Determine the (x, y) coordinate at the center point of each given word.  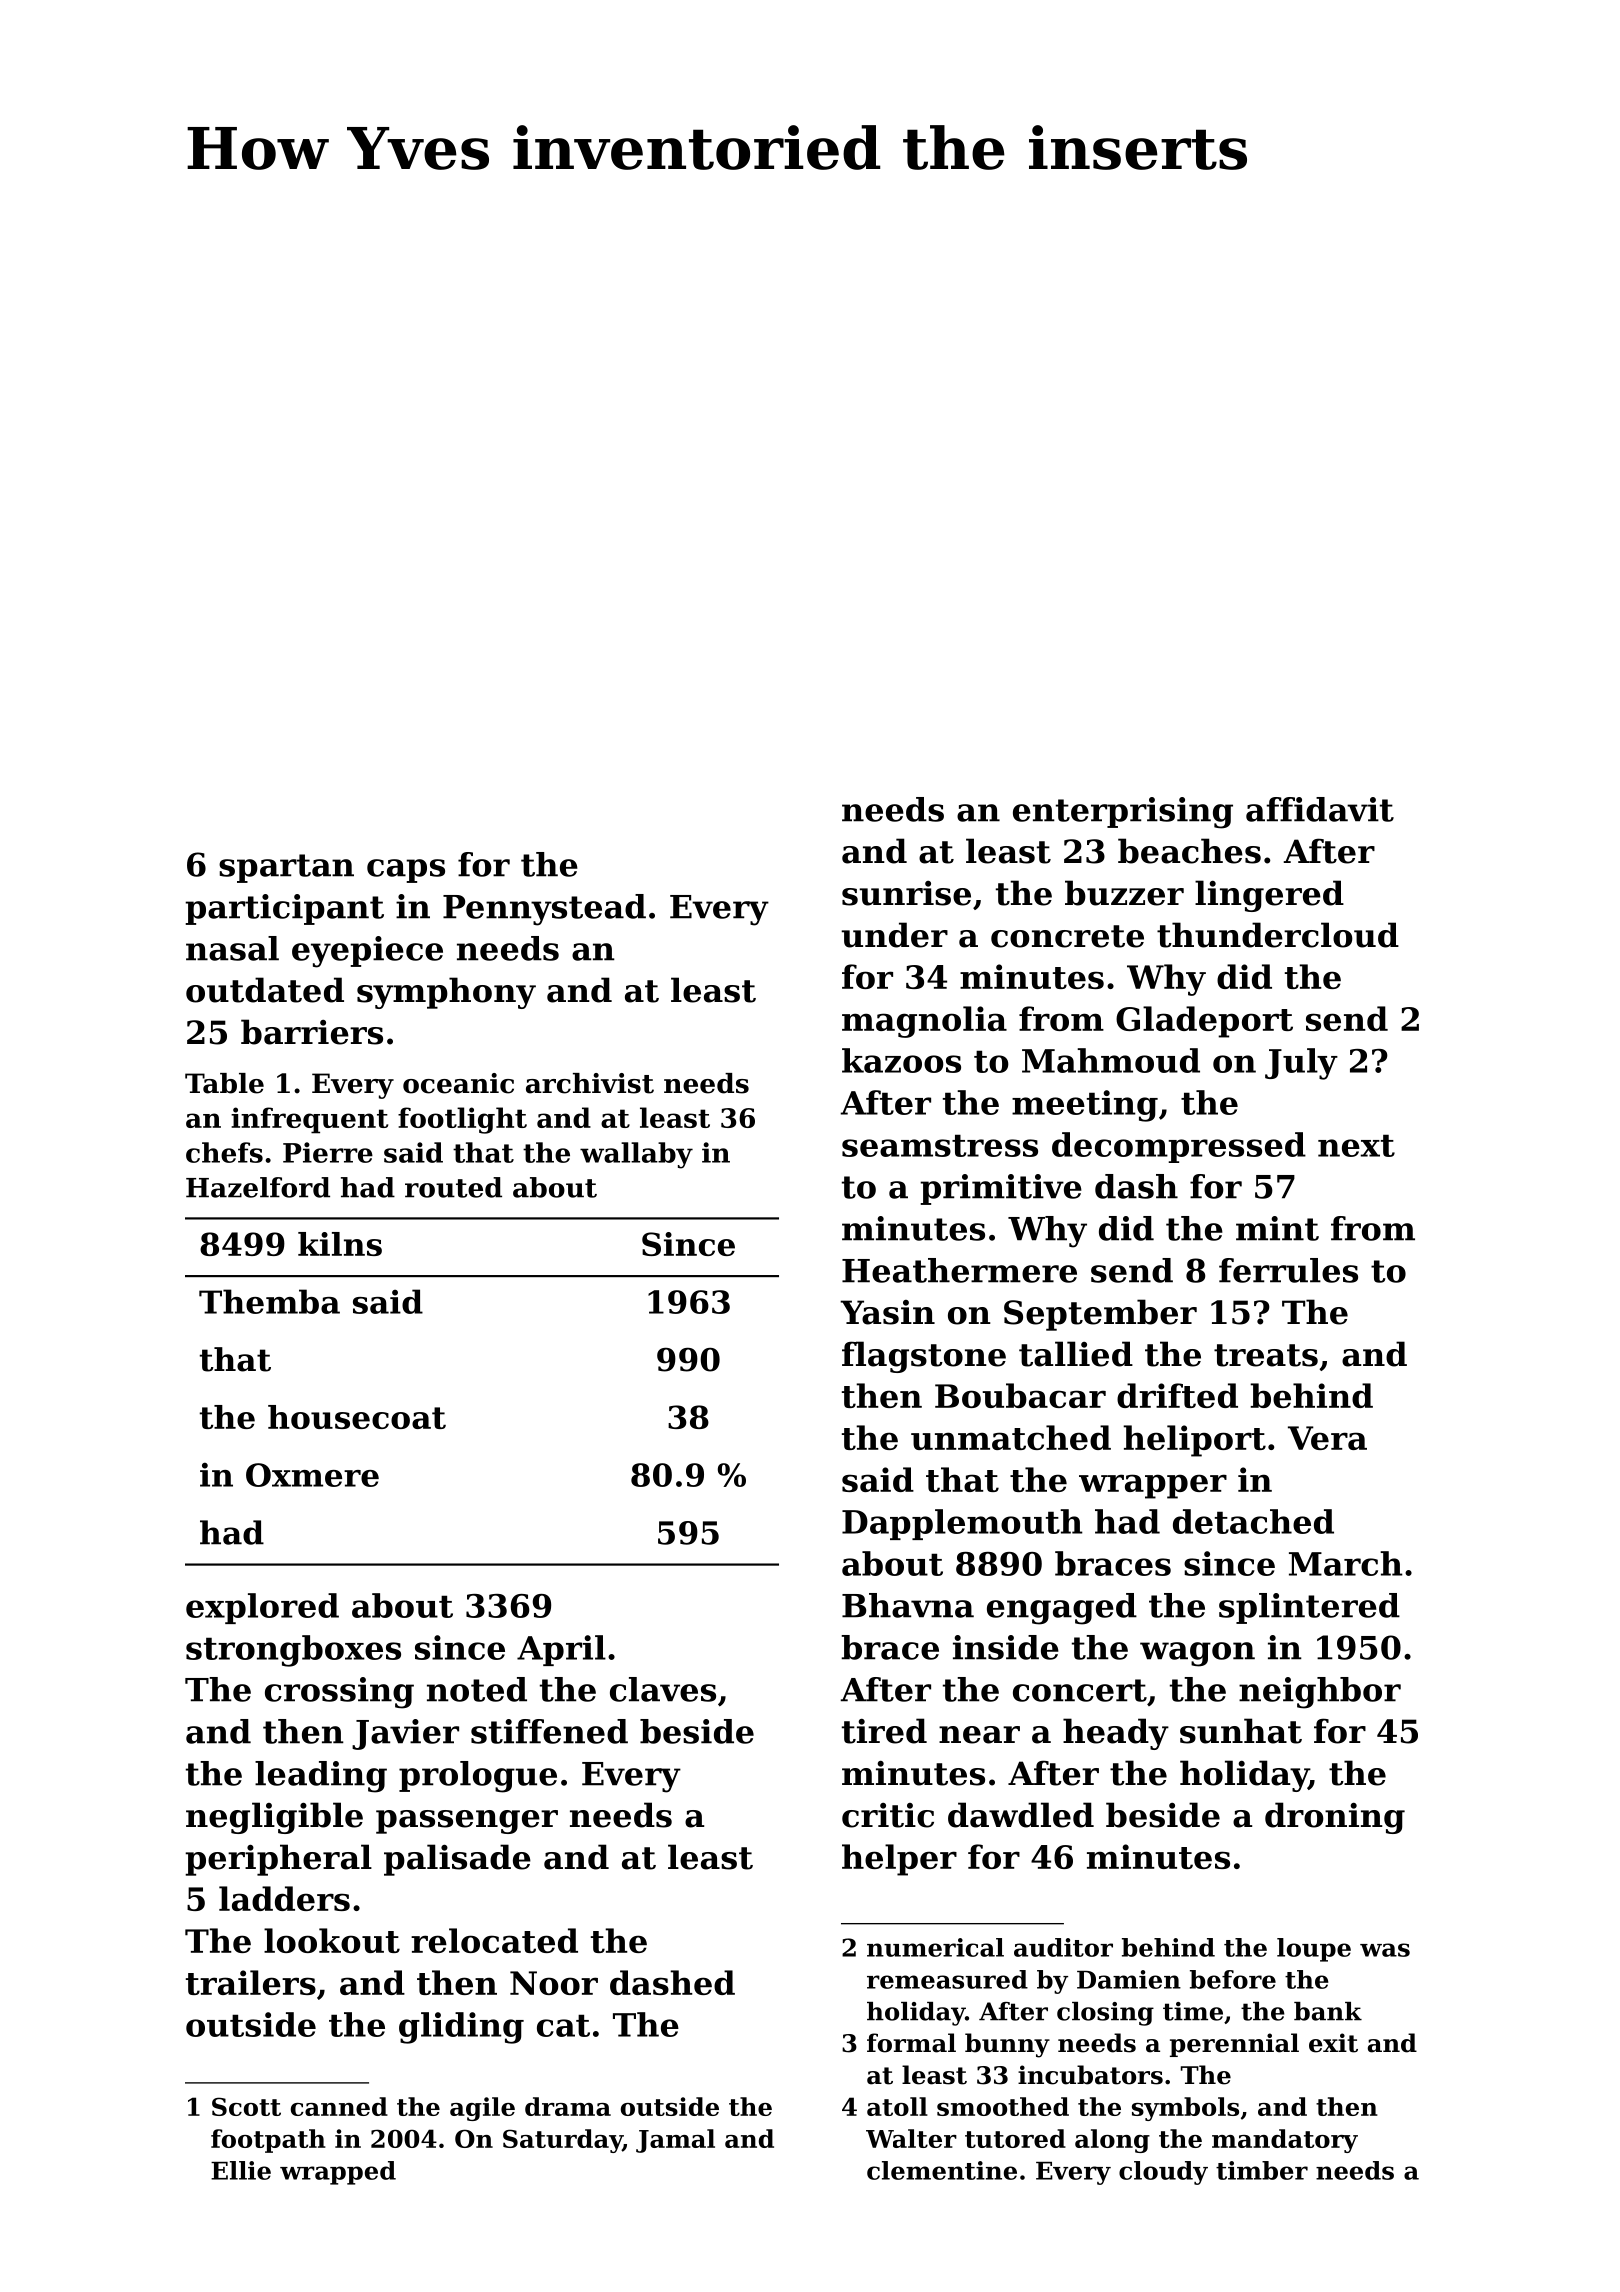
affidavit (1320, 809)
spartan (286, 868)
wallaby (636, 1155)
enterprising (1123, 813)
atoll (897, 2106)
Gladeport (1204, 1022)
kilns (340, 1244)
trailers (251, 1982)
